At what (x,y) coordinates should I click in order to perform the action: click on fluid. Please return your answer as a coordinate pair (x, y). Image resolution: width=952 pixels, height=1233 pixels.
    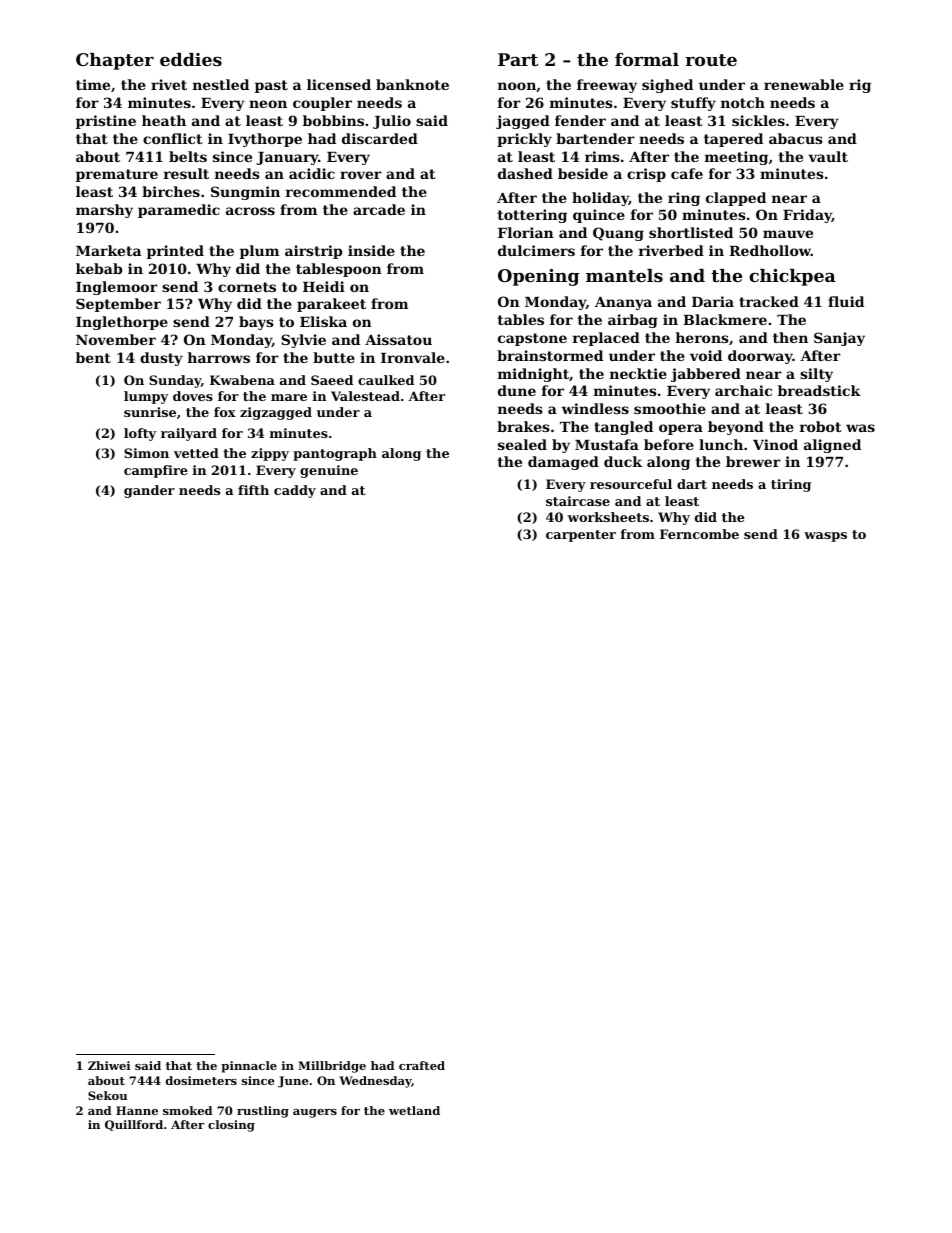
    Looking at the image, I should click on (846, 301).
